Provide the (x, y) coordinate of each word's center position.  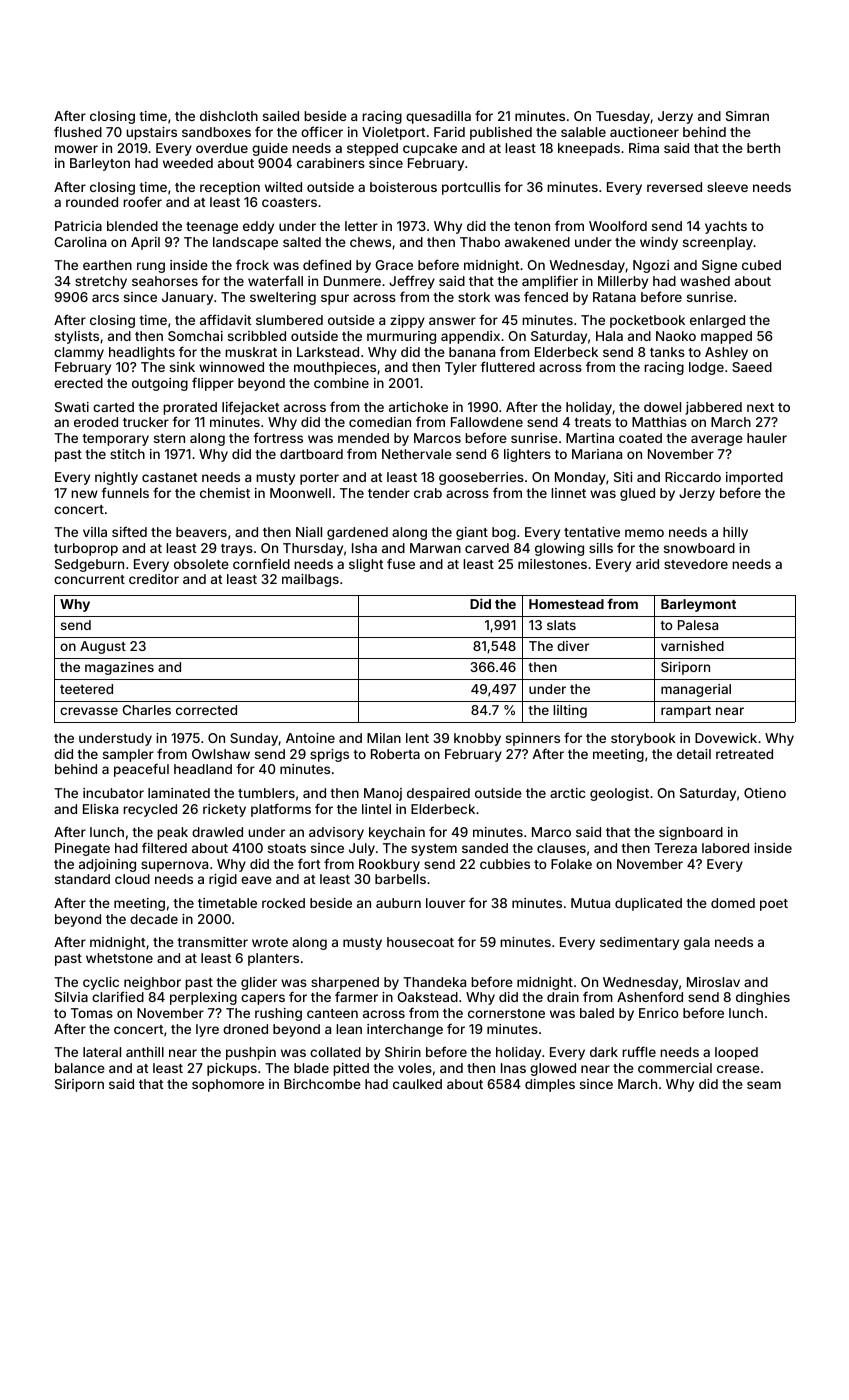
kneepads (589, 149)
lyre (207, 1030)
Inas (513, 1068)
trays (237, 550)
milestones (552, 564)
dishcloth (229, 116)
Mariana (597, 454)
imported (754, 478)
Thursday (313, 549)
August (103, 647)
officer (322, 131)
